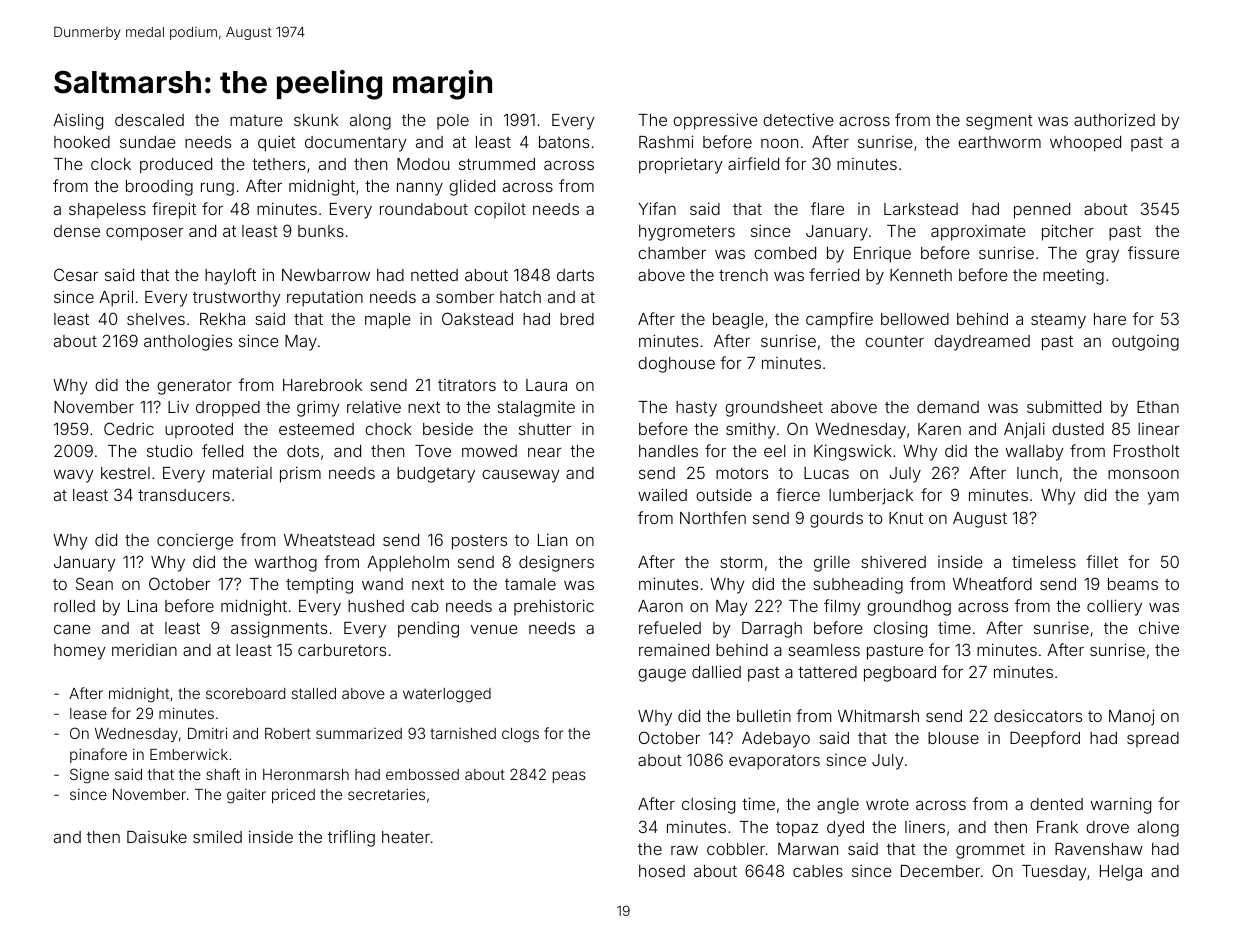 The height and width of the screenshot is (952, 1233). Describe the element at coordinates (948, 407) in the screenshot. I see `demand` at that location.
